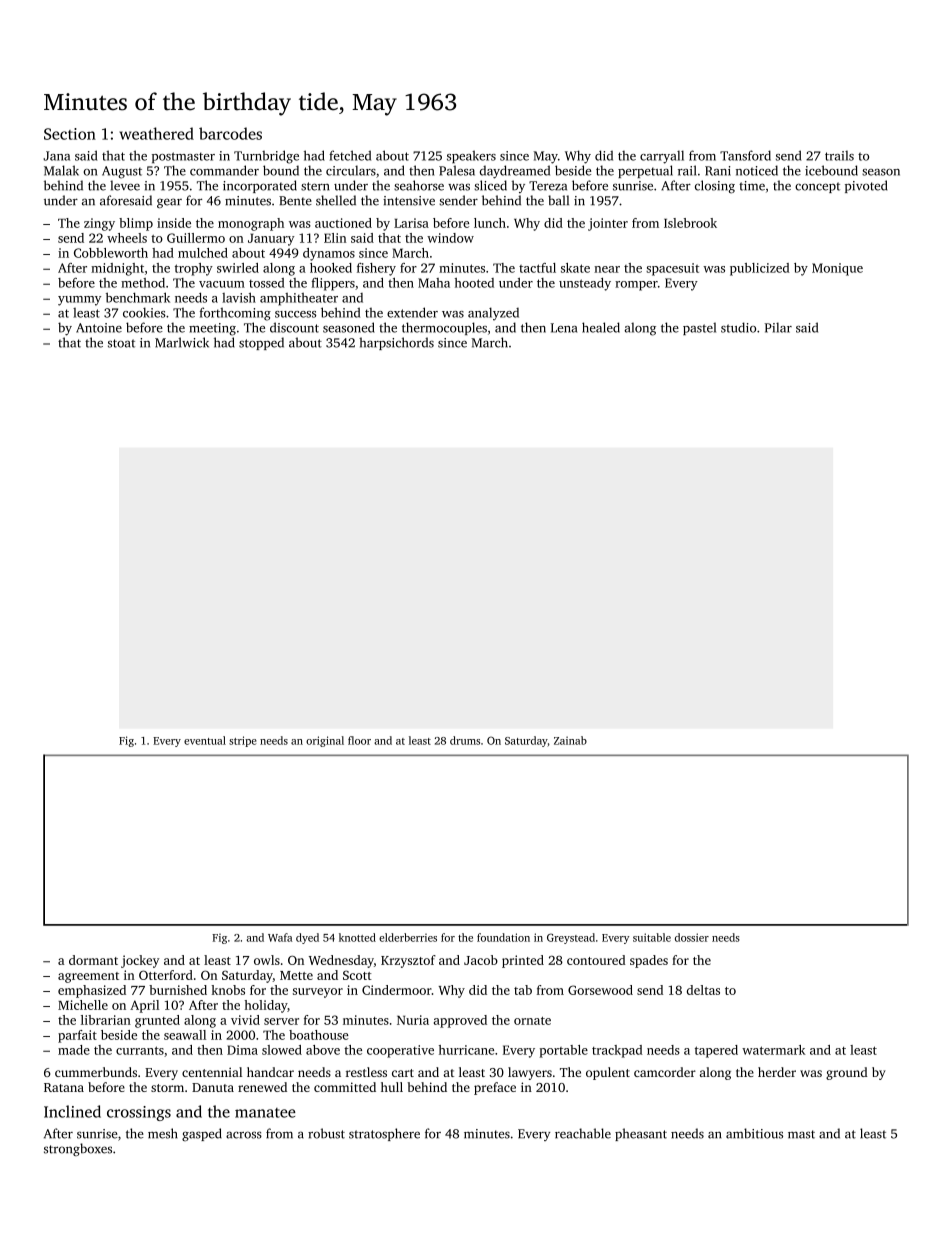  Describe the element at coordinates (280, 937) in the screenshot. I see `Wafa` at that location.
